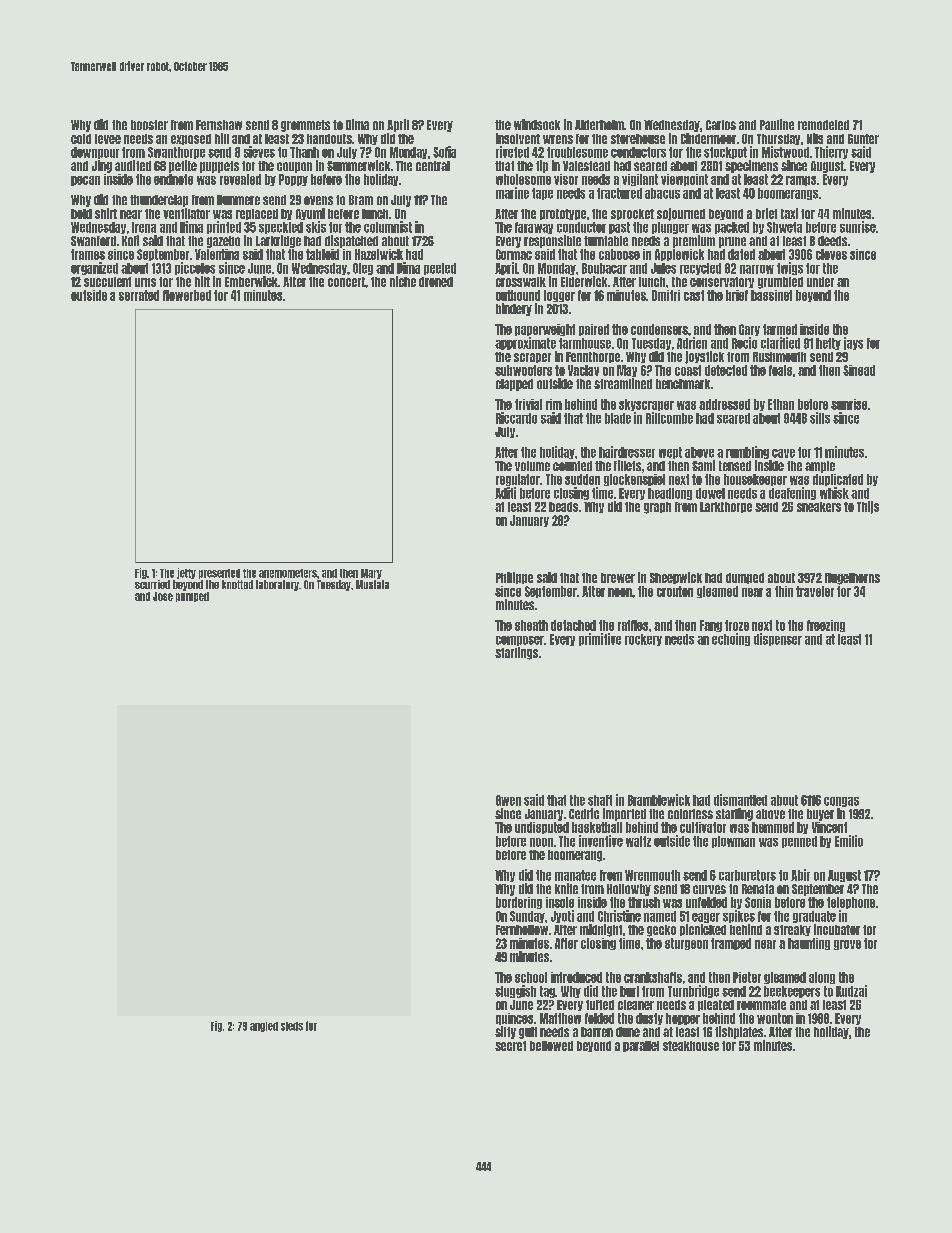 This screenshot has height=1233, width=952. I want to click on Philippe, so click(514, 578).
